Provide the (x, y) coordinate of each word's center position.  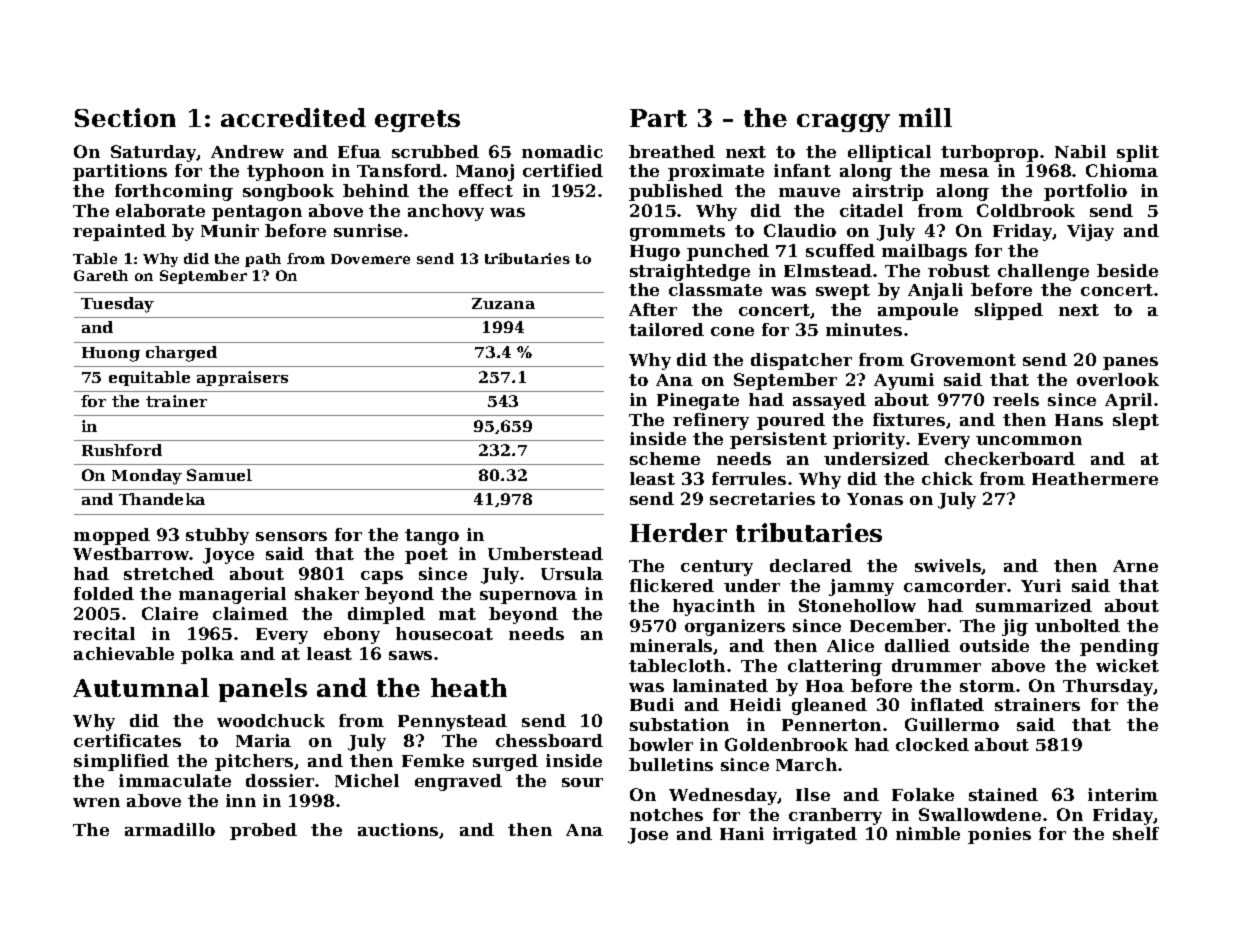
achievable (124, 653)
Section (125, 117)
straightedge (690, 272)
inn (241, 800)
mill (925, 117)
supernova (528, 597)
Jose (648, 836)
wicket (1127, 665)
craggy (843, 123)
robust (959, 270)
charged (181, 354)
